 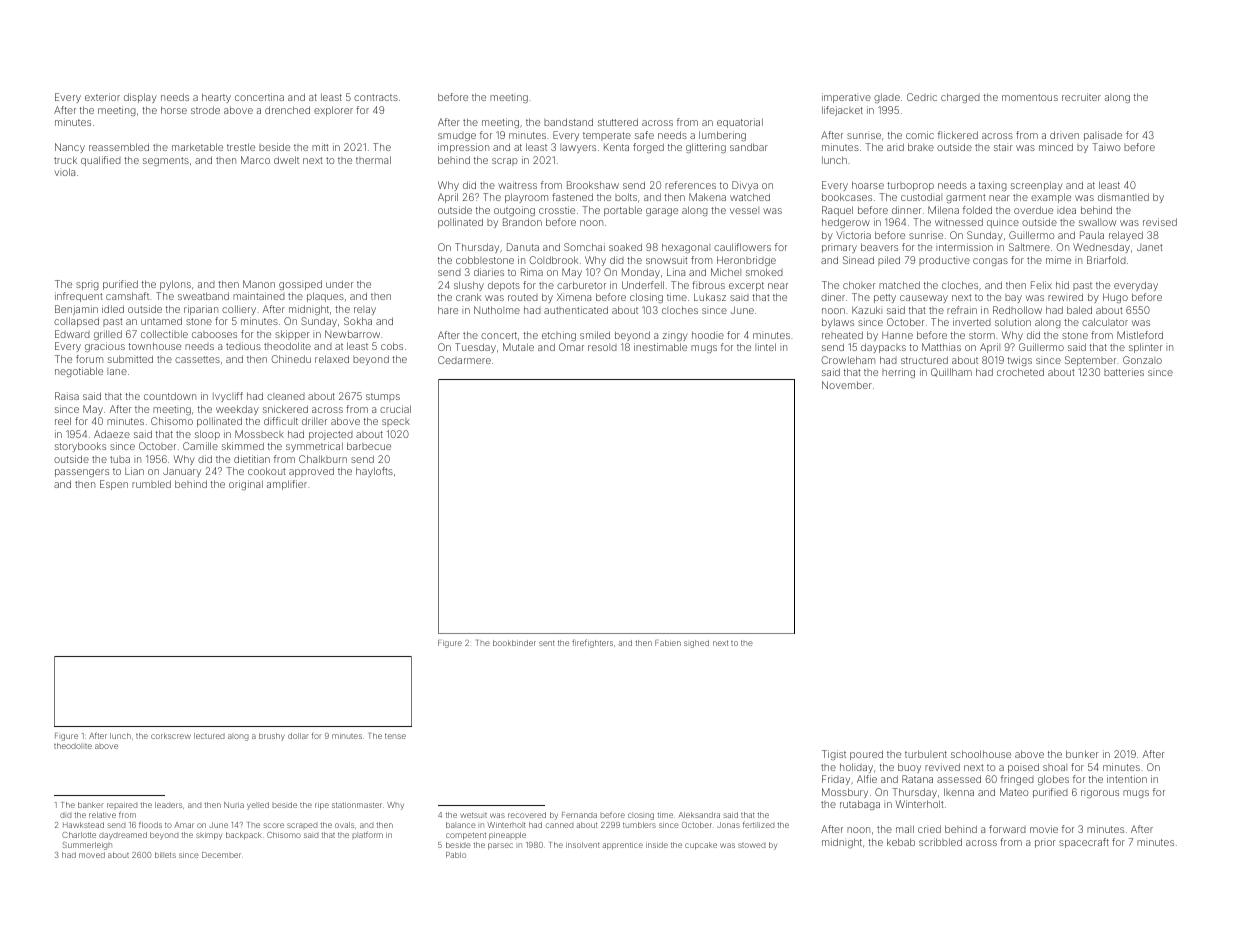 I want to click on approved, so click(x=311, y=472).
